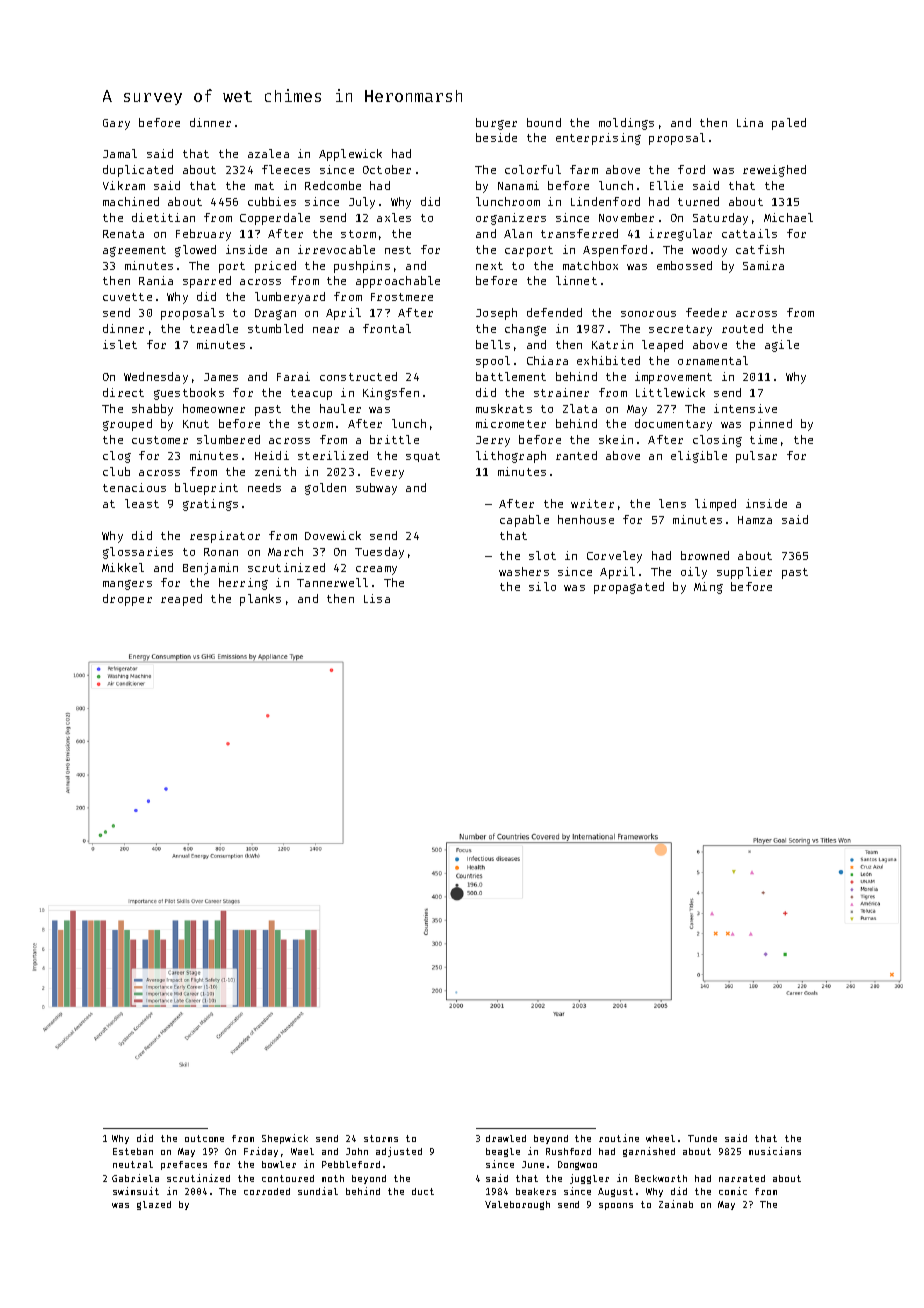 The image size is (924, 1308). I want to click on bound, so click(544, 122).
